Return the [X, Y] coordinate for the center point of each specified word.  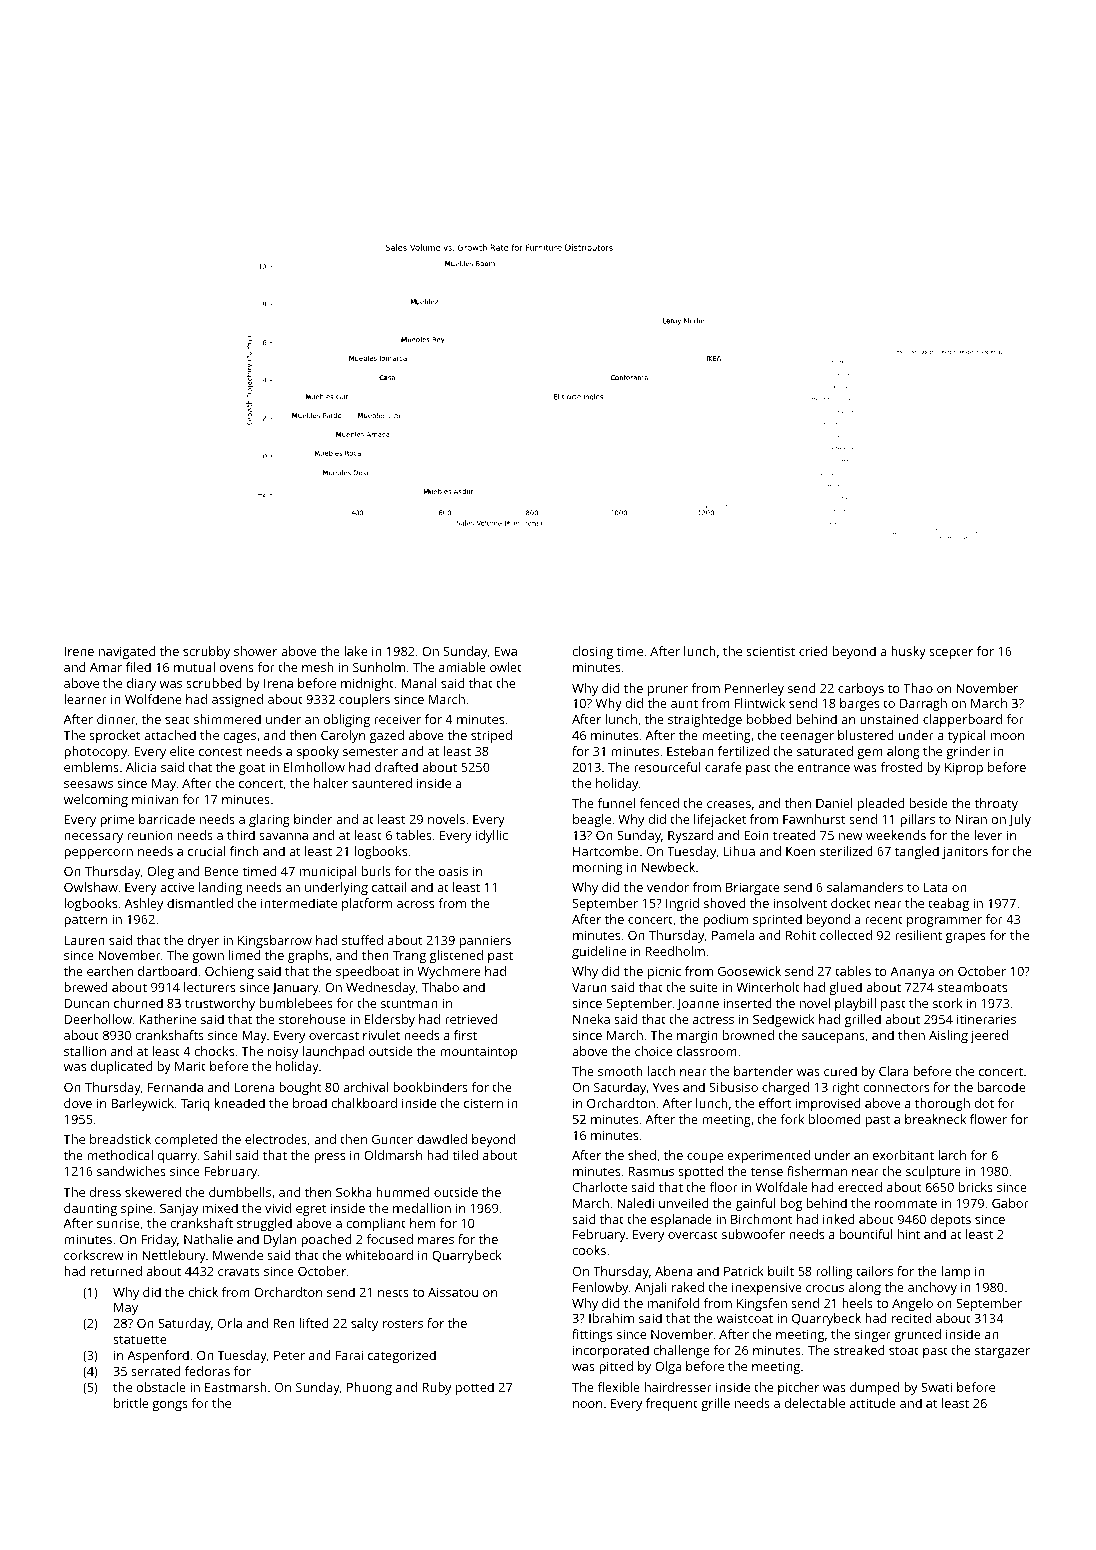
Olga [668, 1367]
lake [355, 651]
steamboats [972, 987]
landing [220, 888]
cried [813, 651]
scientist [770, 651]
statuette [139, 1339]
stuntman [409, 1003]
